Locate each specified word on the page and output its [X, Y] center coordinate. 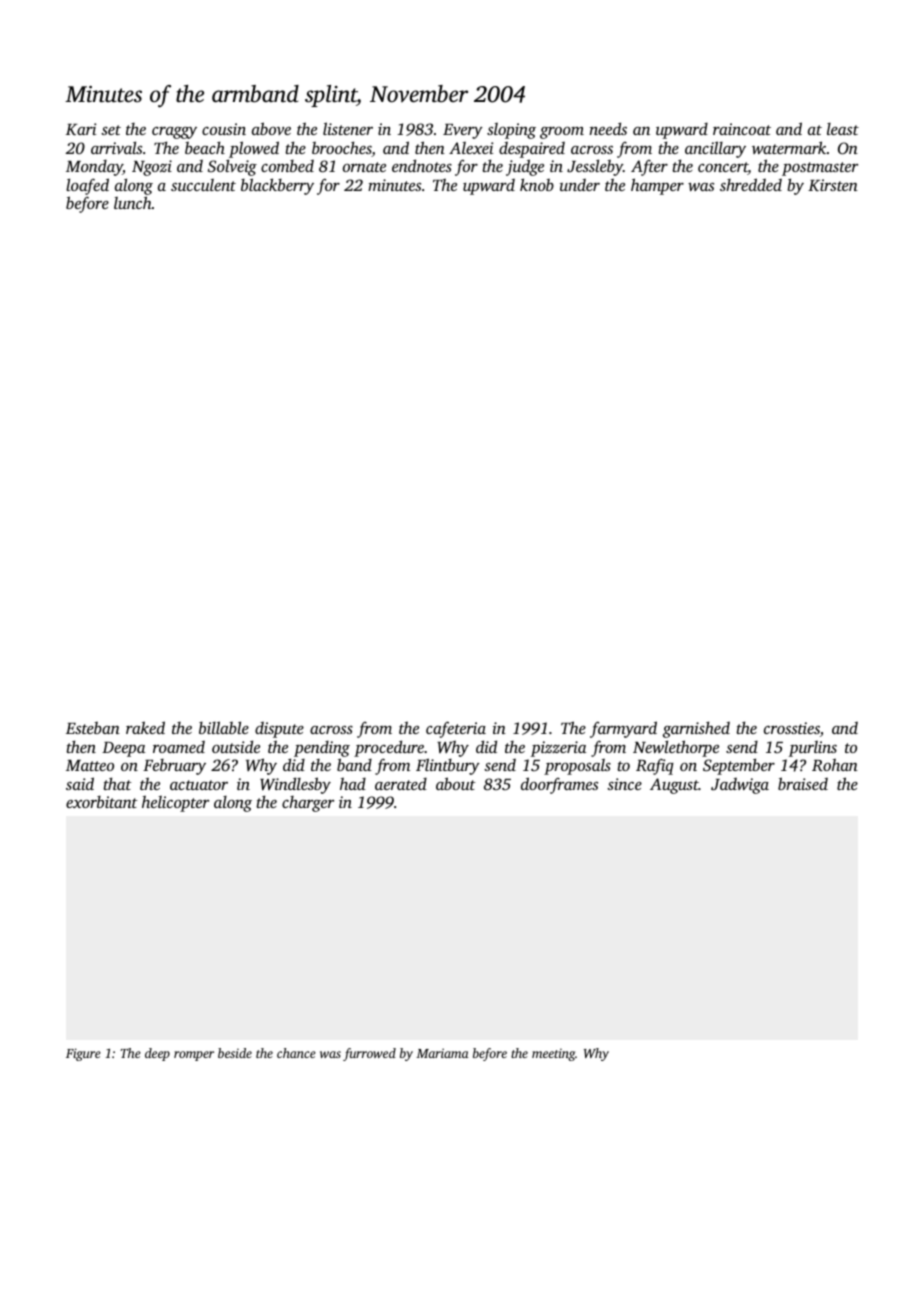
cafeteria [456, 729]
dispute [279, 730]
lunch [133, 202]
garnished [696, 729]
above [271, 128]
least [843, 129]
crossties [792, 728]
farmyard [623, 729]
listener [348, 128]
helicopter [175, 803]
